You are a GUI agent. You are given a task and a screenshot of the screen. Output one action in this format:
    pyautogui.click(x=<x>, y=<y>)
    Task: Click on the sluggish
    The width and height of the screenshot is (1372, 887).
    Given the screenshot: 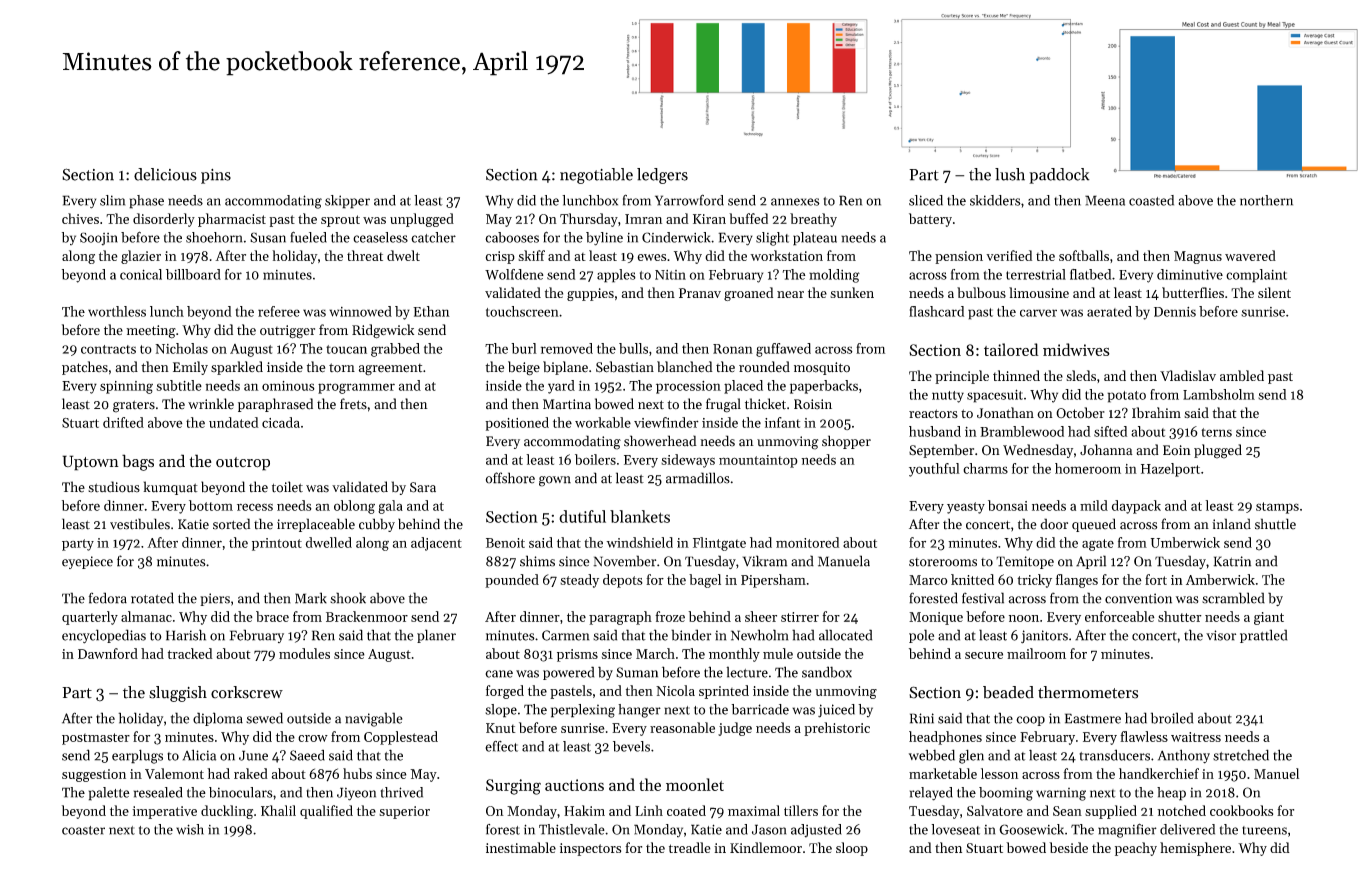 What is the action you would take?
    pyautogui.click(x=178, y=694)
